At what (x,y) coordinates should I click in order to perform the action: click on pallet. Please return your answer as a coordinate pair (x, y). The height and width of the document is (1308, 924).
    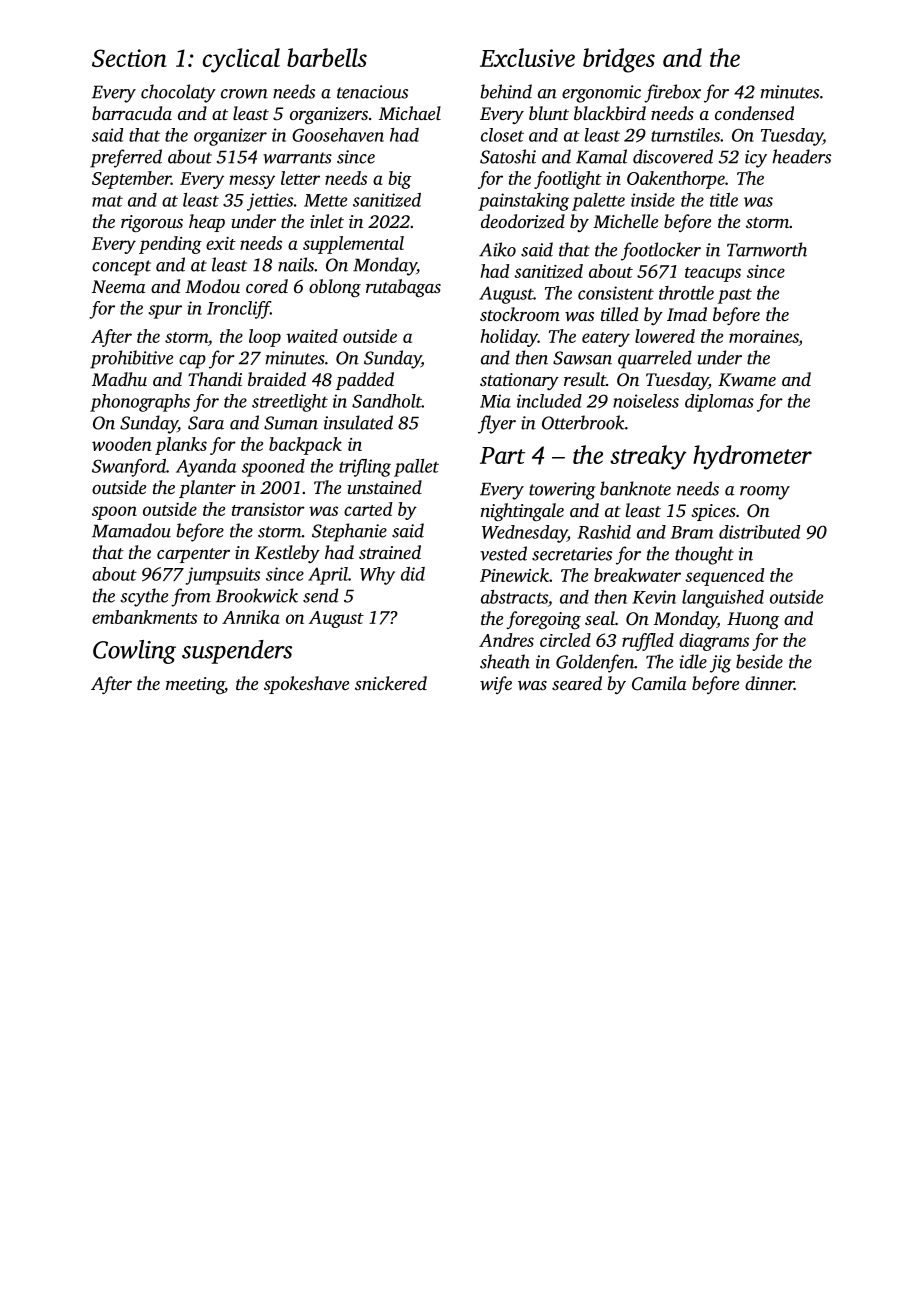
    Looking at the image, I should click on (416, 468).
